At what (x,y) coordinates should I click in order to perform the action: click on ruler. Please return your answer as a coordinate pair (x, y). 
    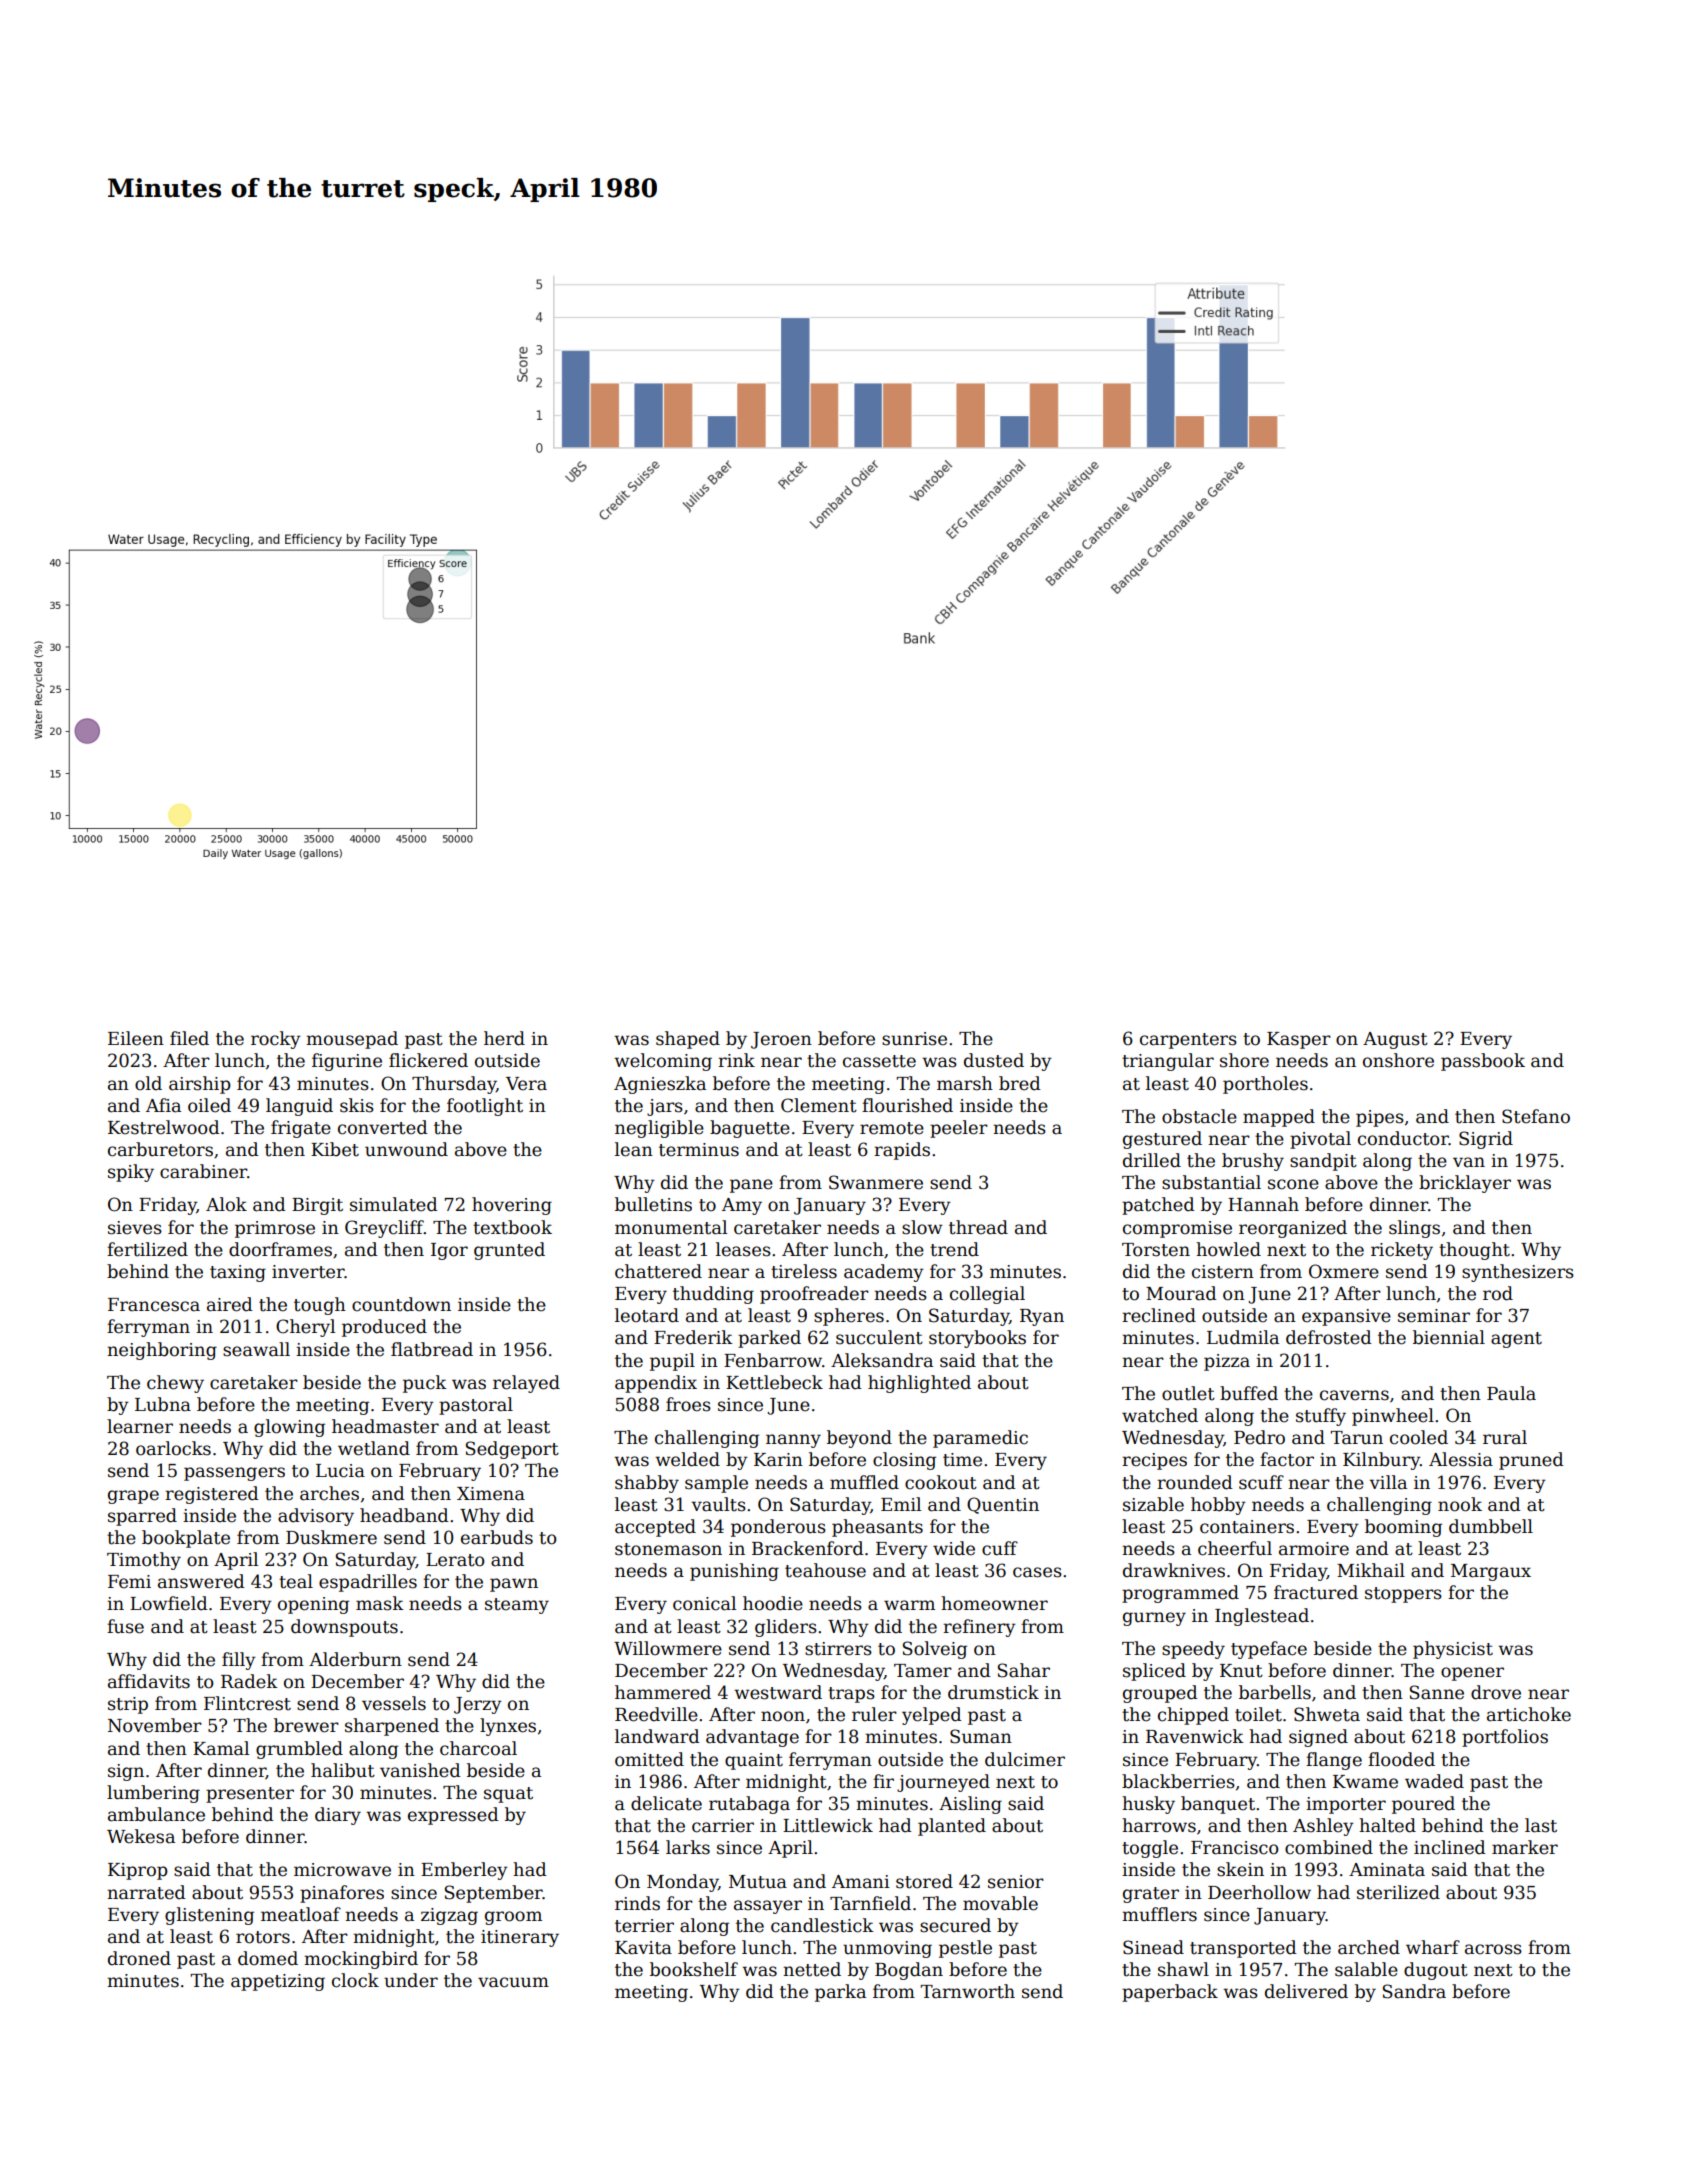
    Looking at the image, I should click on (874, 1714).
